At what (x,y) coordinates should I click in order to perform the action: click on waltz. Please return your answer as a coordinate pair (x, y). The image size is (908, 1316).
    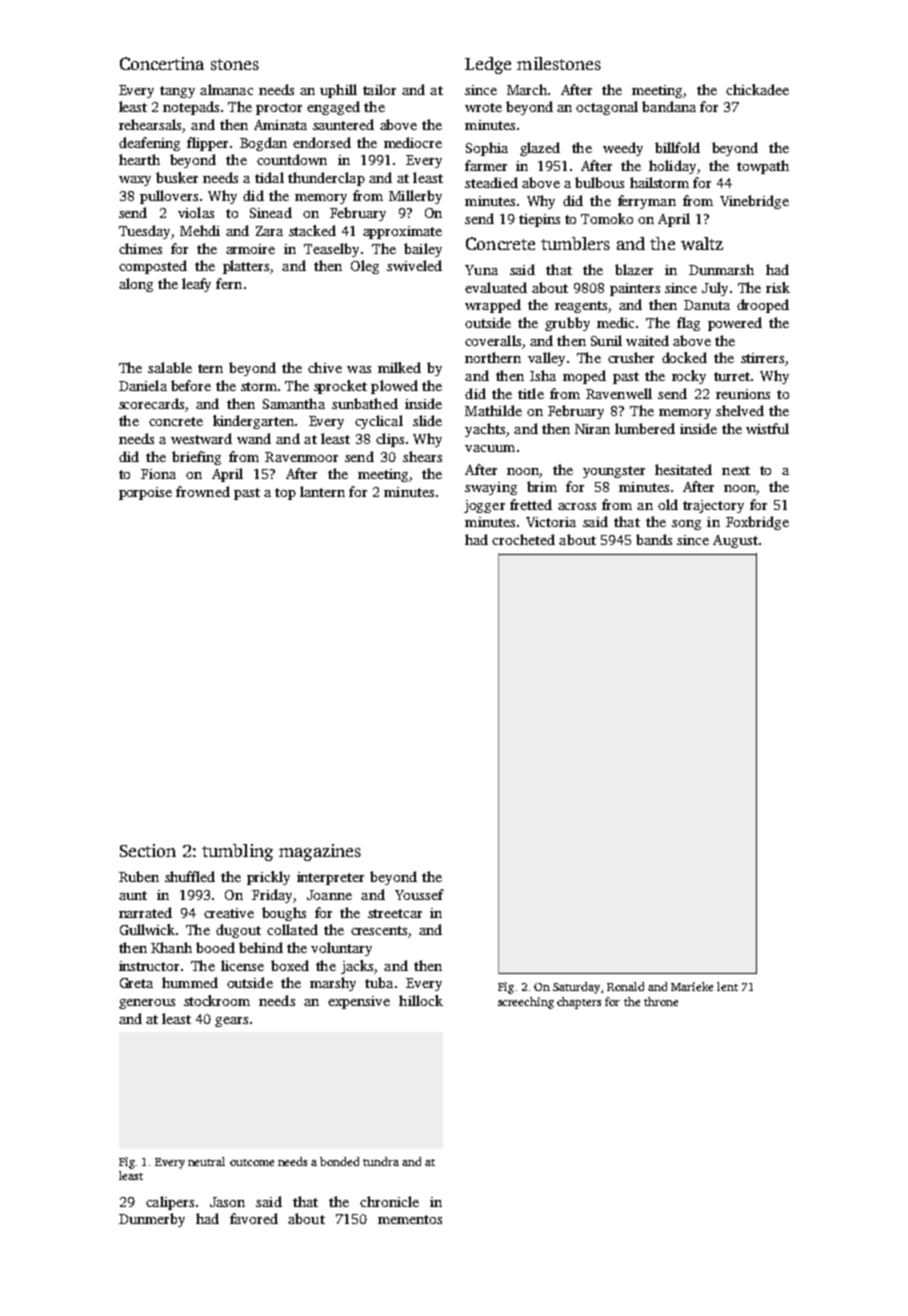
    Looking at the image, I should click on (702, 243).
